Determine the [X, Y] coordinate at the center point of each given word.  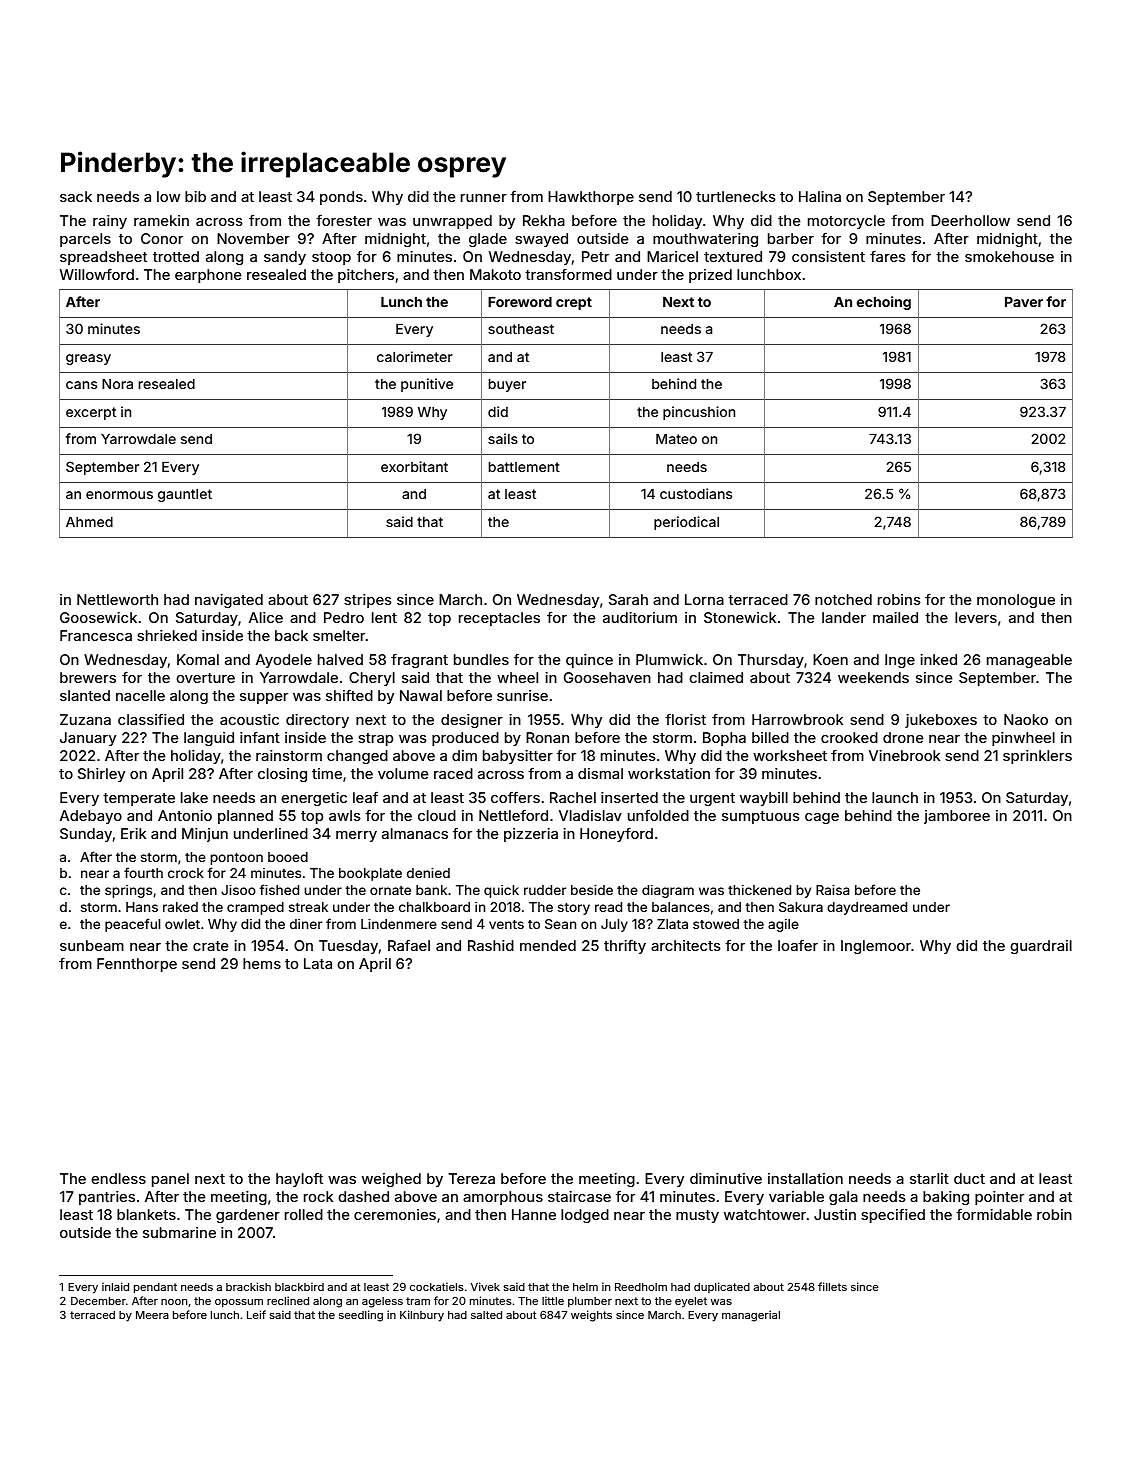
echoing [884, 303]
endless [118, 1178]
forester [344, 220]
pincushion [699, 413]
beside [592, 890]
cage [822, 818]
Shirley [101, 775]
